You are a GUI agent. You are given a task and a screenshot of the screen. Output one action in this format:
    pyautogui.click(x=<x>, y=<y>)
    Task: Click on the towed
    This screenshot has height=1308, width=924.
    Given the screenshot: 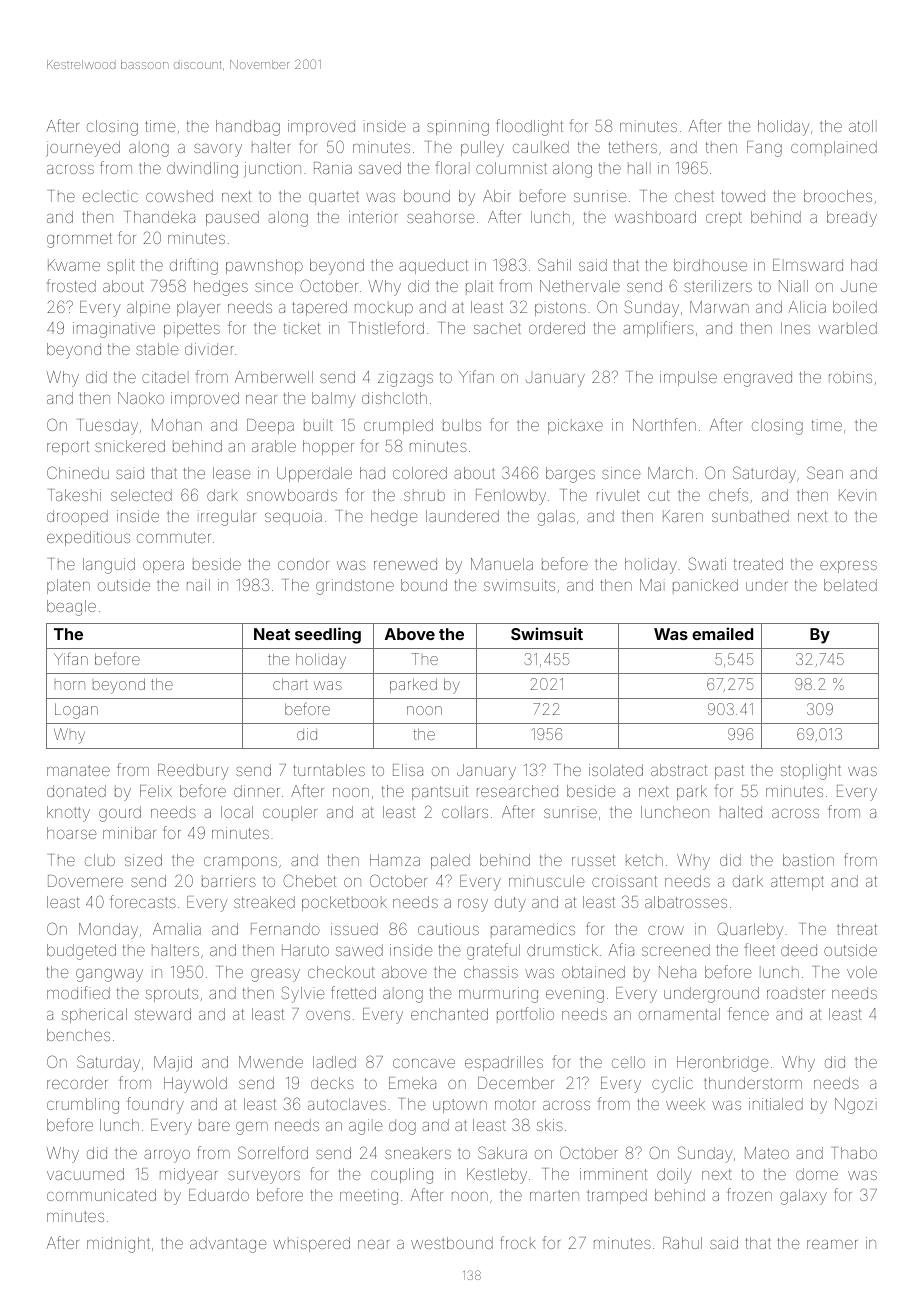 What is the action you would take?
    pyautogui.click(x=743, y=196)
